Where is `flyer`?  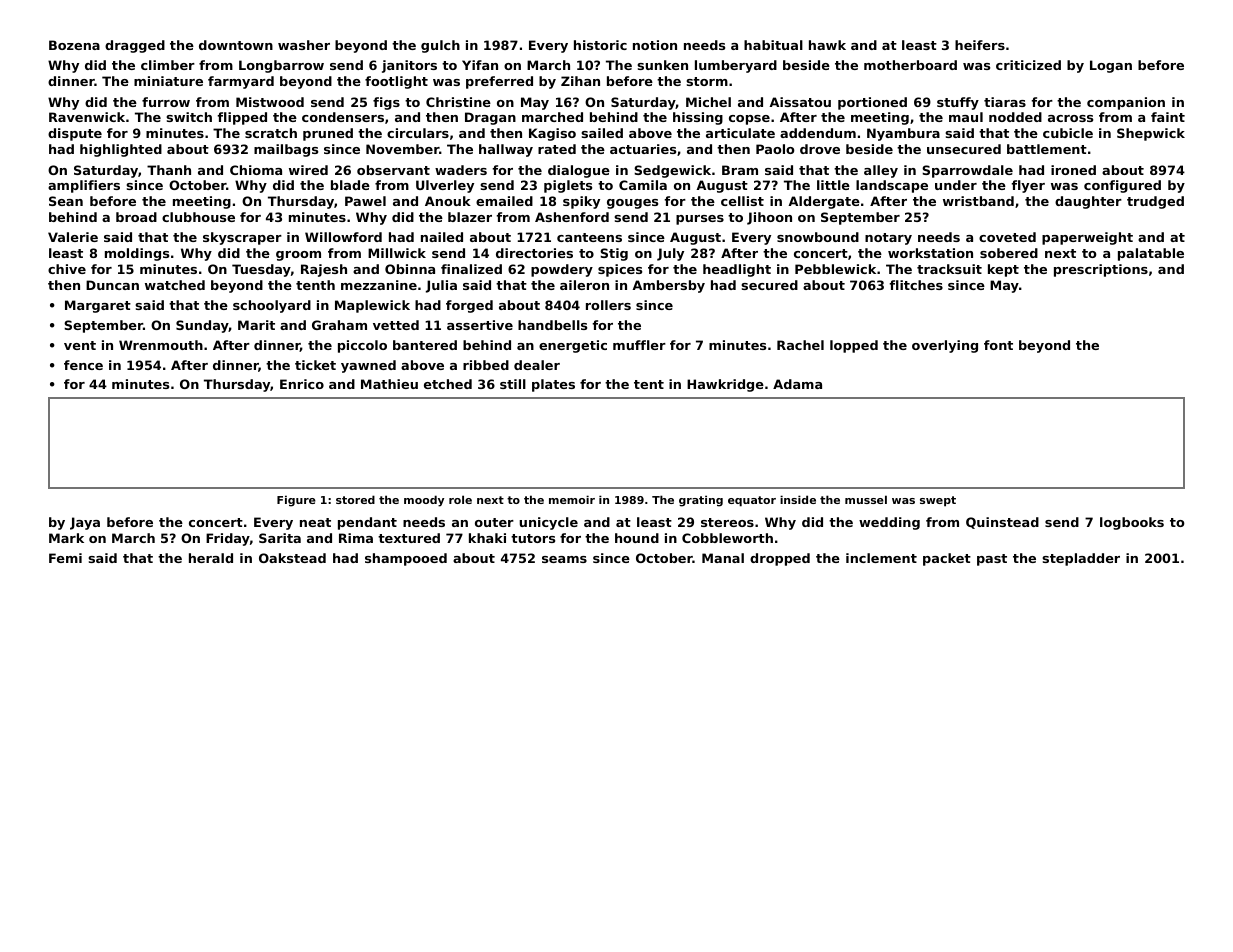
flyer is located at coordinates (1028, 186).
